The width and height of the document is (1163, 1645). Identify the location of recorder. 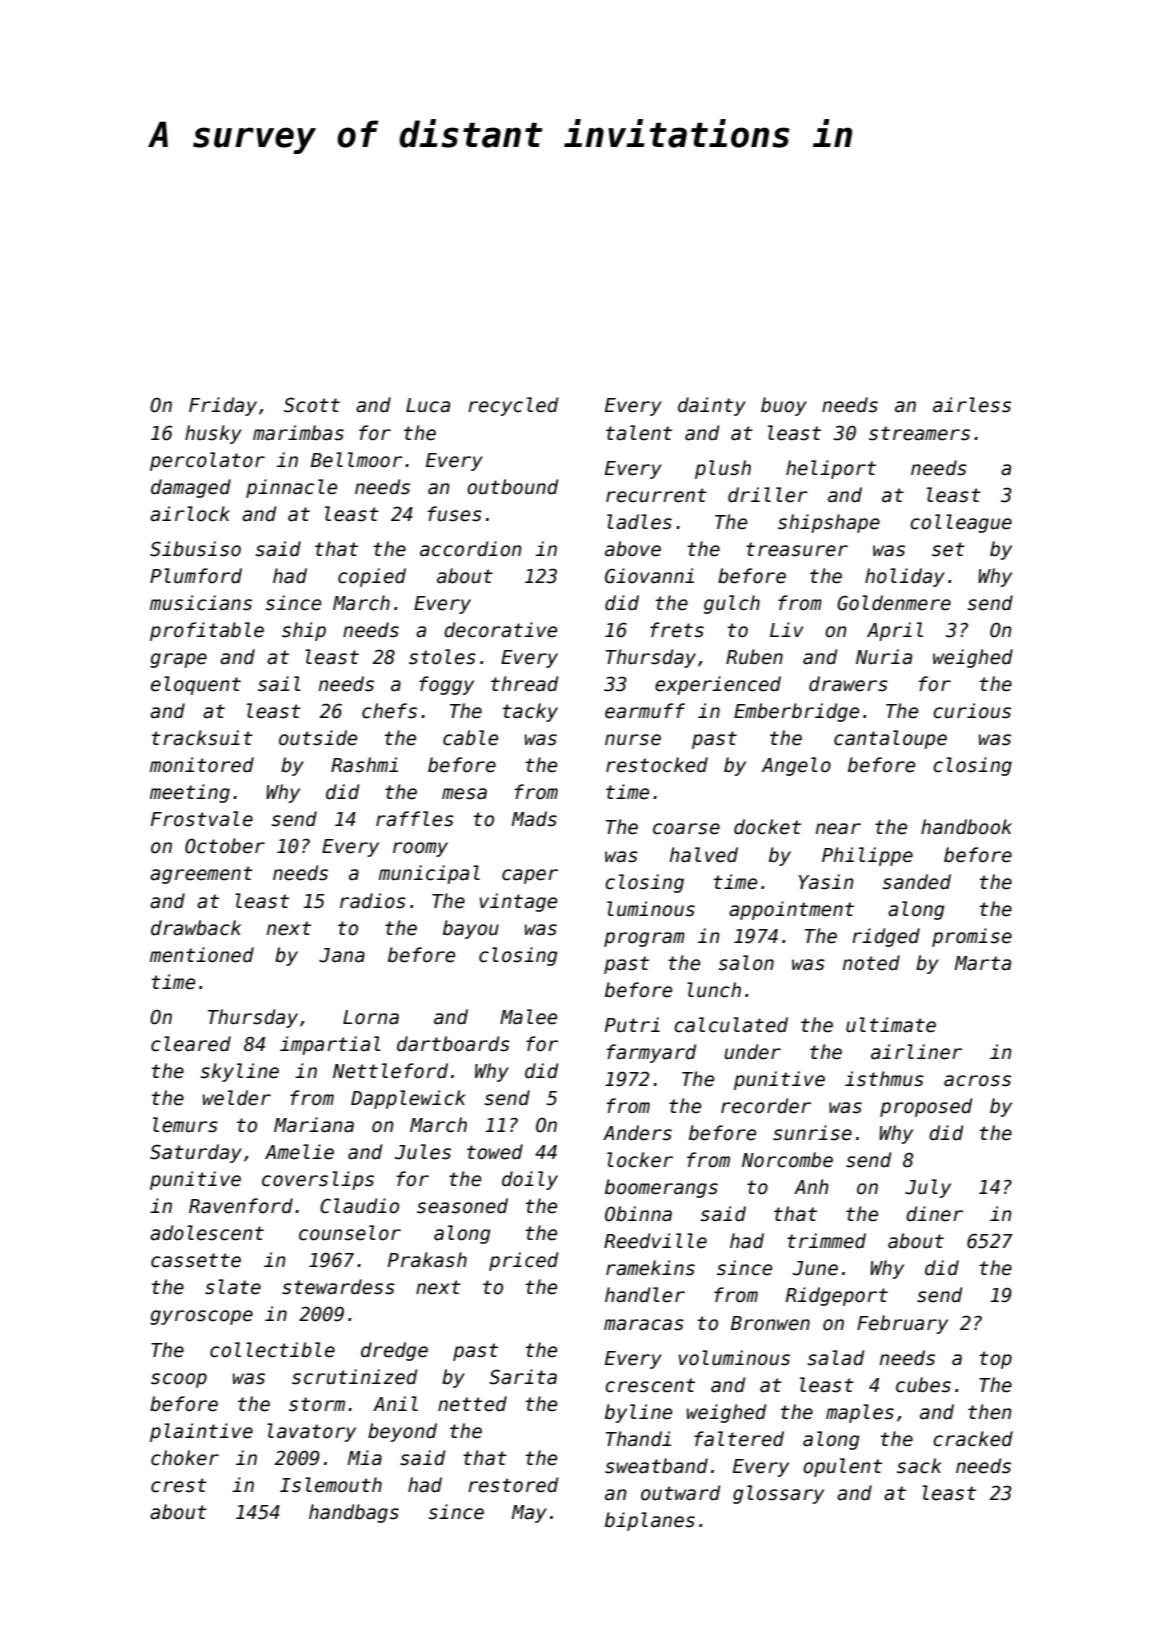
(766, 1106).
